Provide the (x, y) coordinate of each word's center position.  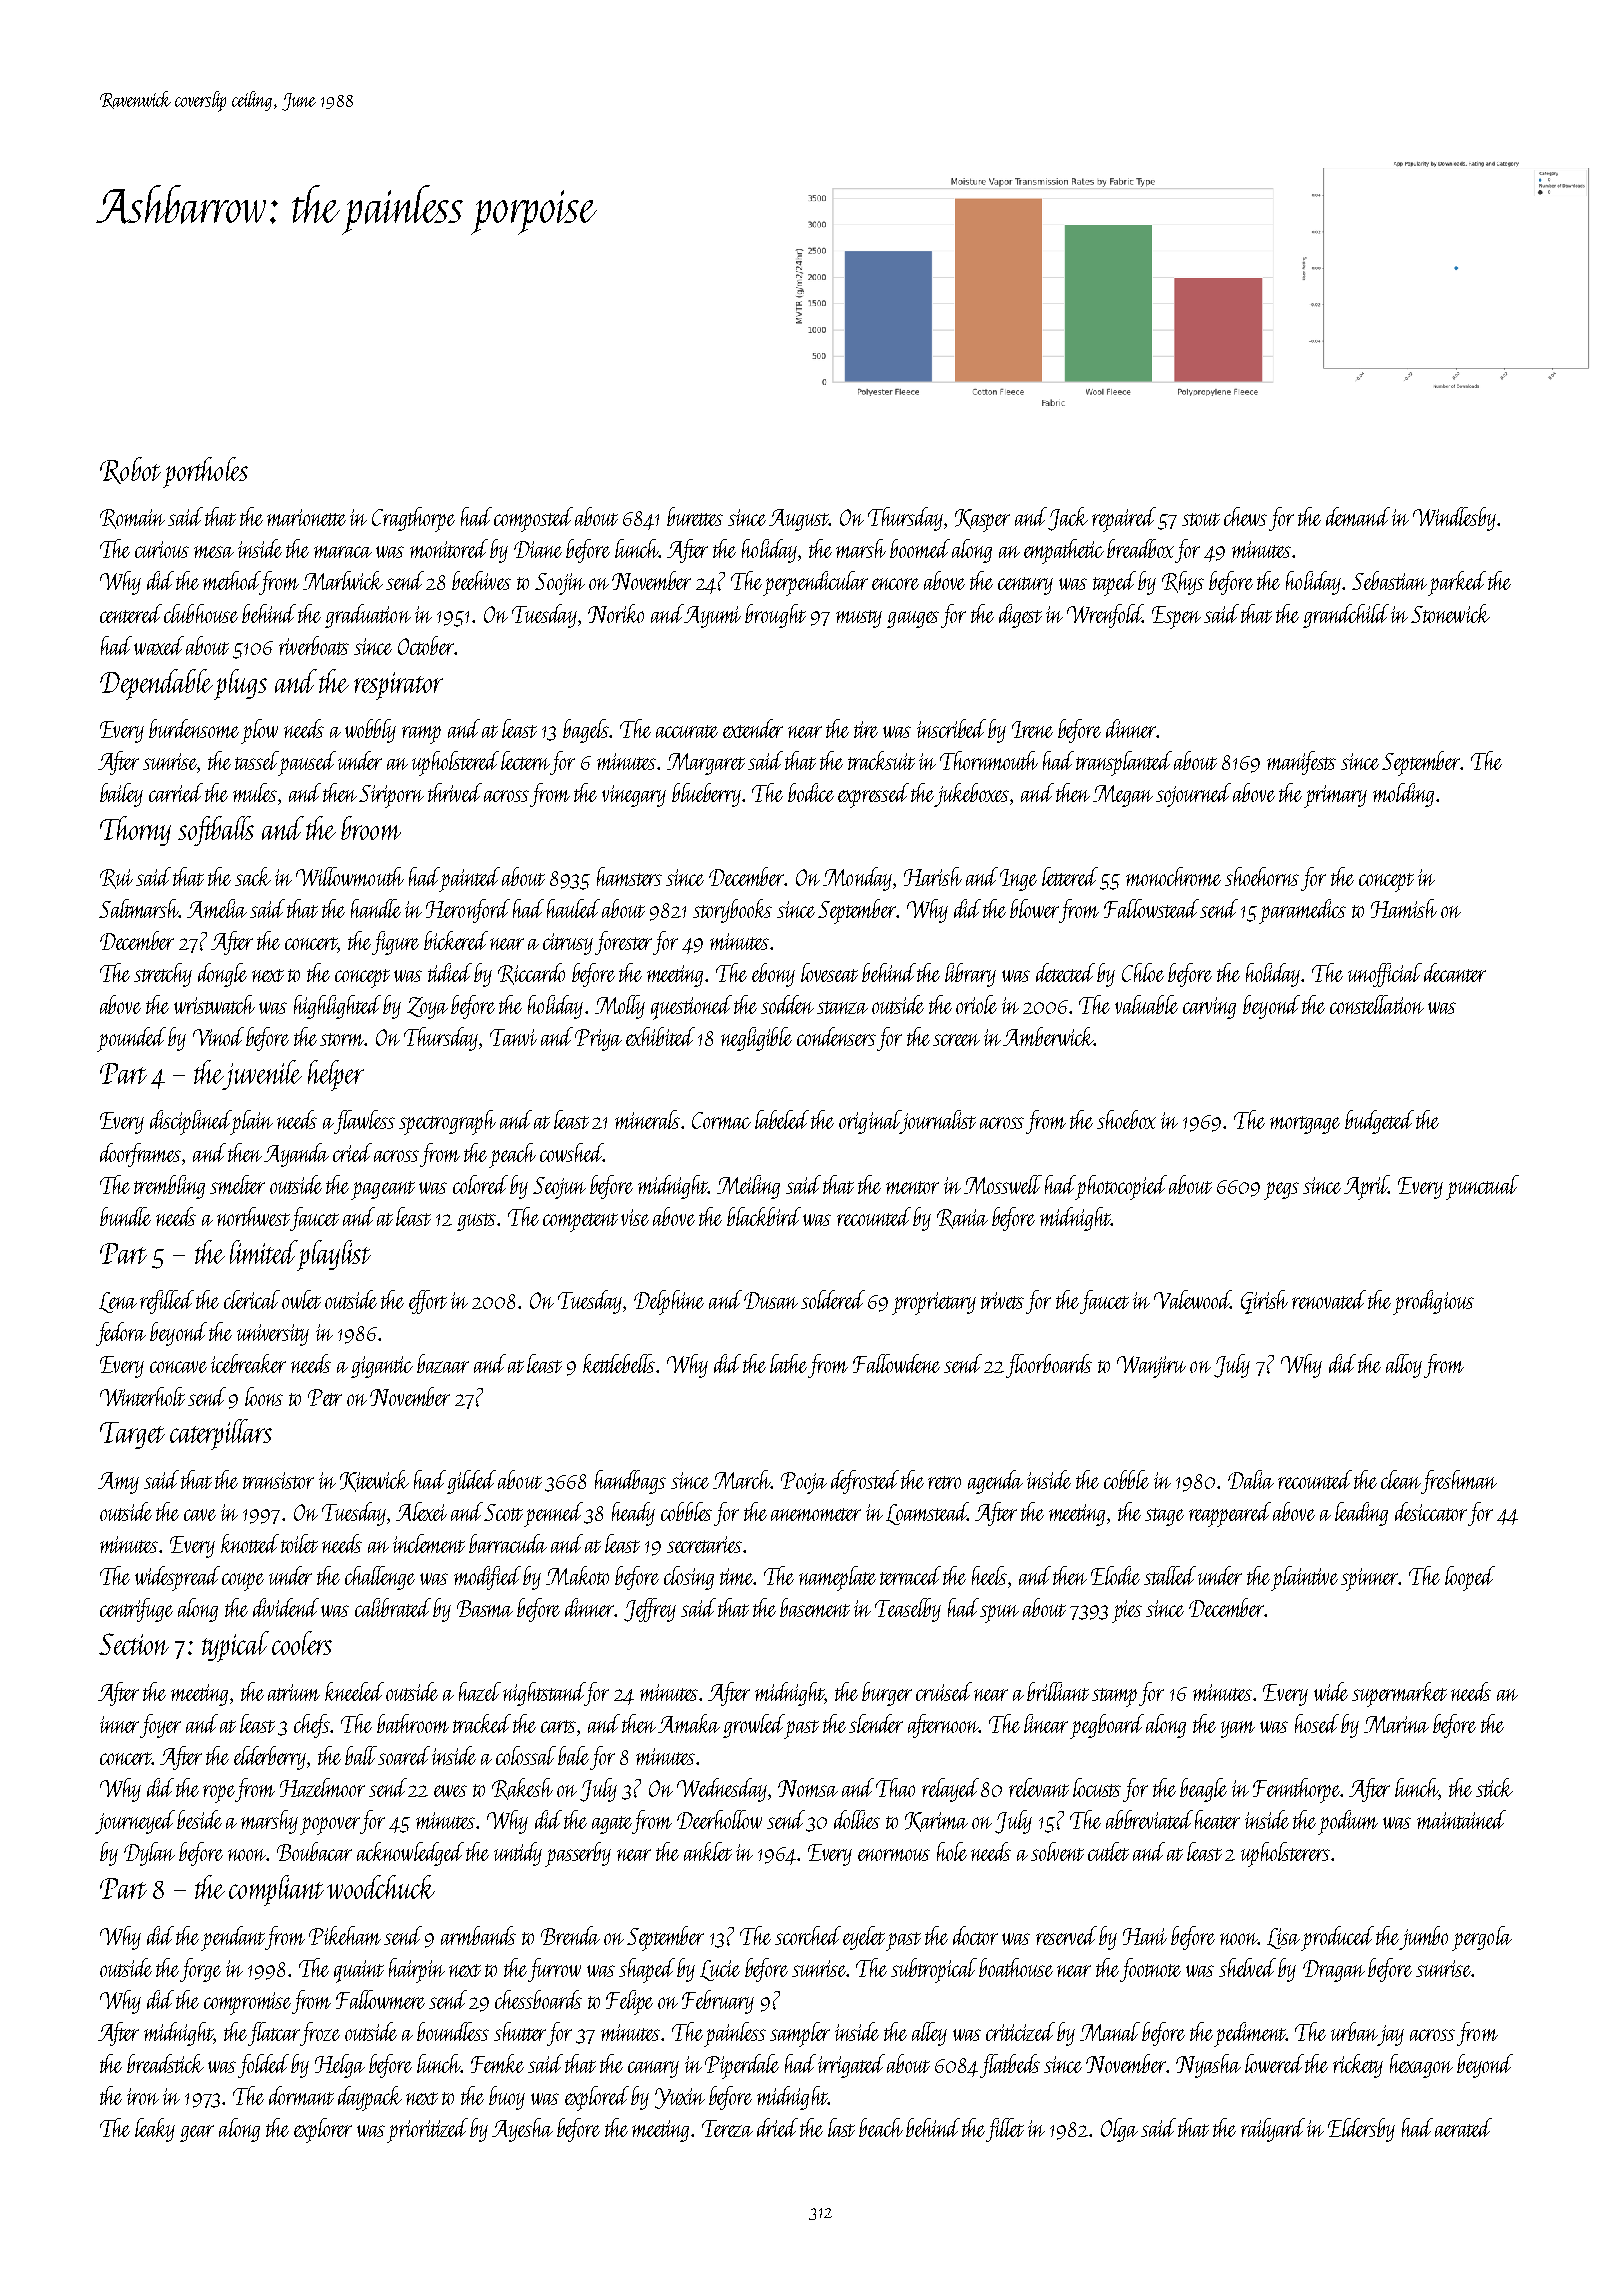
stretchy (163, 975)
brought (775, 616)
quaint (359, 1971)
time (737, 1576)
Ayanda (296, 1155)
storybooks (732, 911)
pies (1127, 1611)
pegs (1281, 1191)
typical (235, 1646)
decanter (1455, 972)
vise (635, 1217)
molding (1403, 795)
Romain (132, 519)
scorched (808, 1935)
